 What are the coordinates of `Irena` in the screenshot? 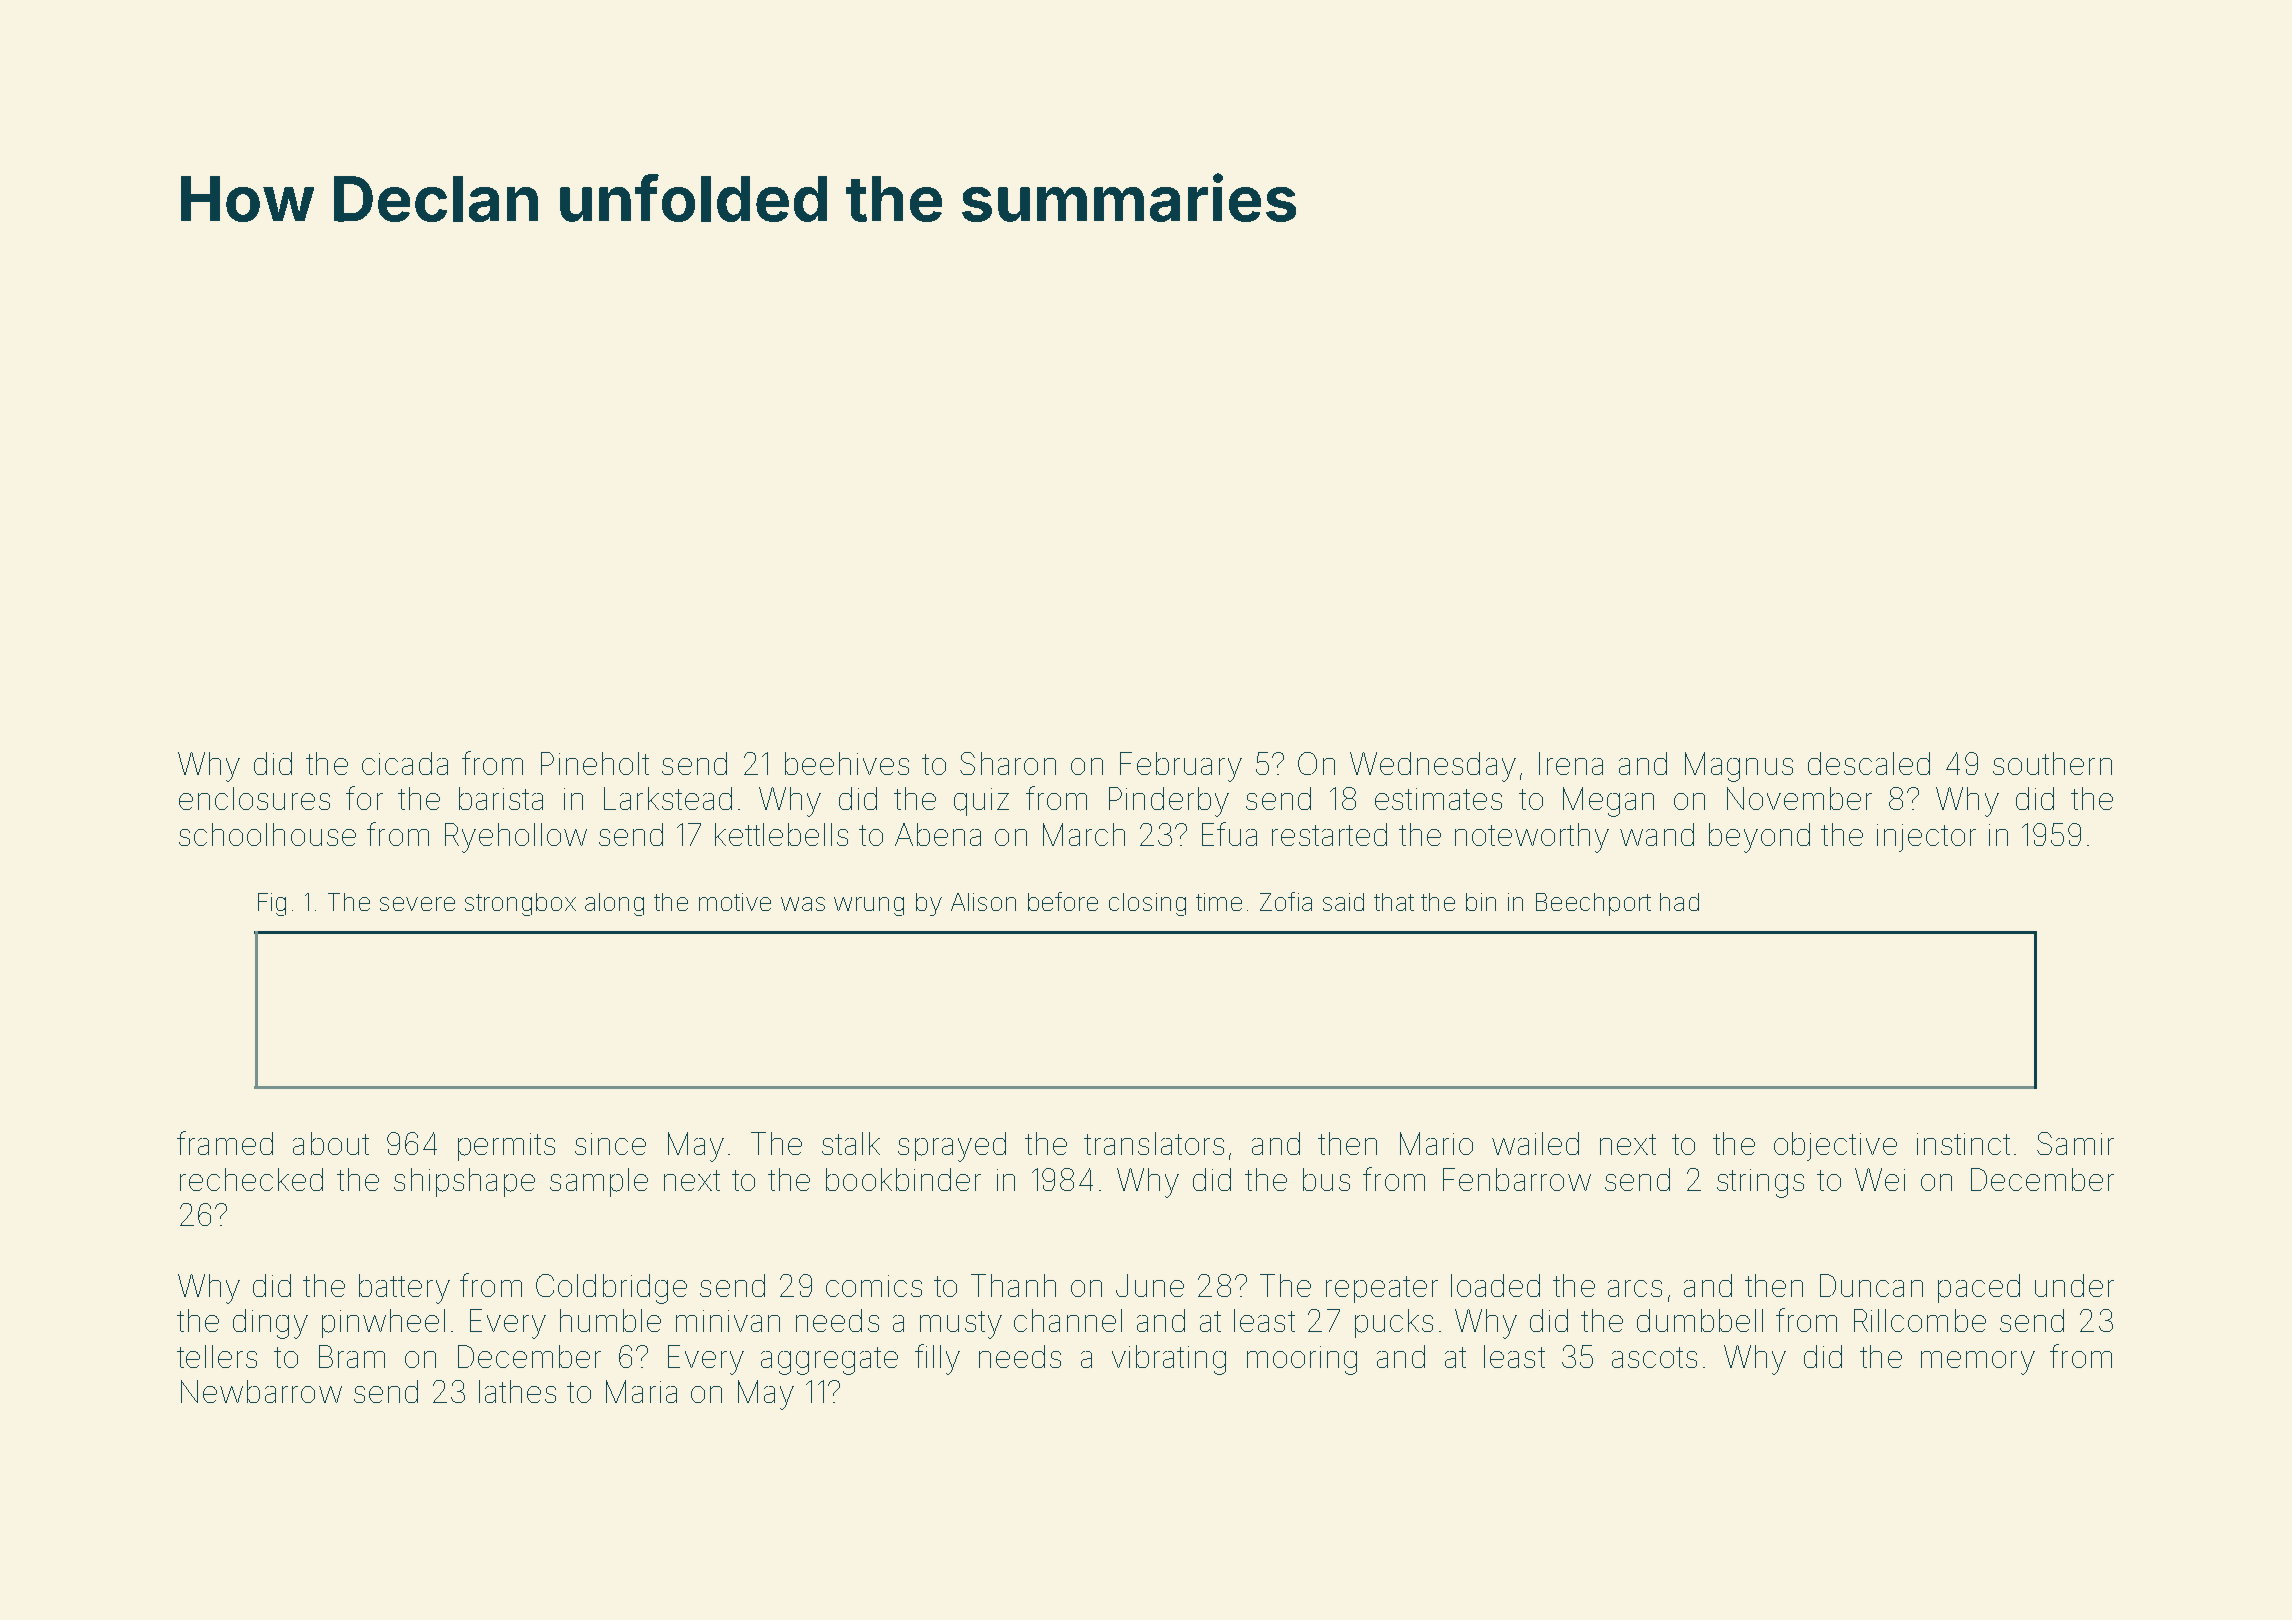 It's located at (1571, 763).
